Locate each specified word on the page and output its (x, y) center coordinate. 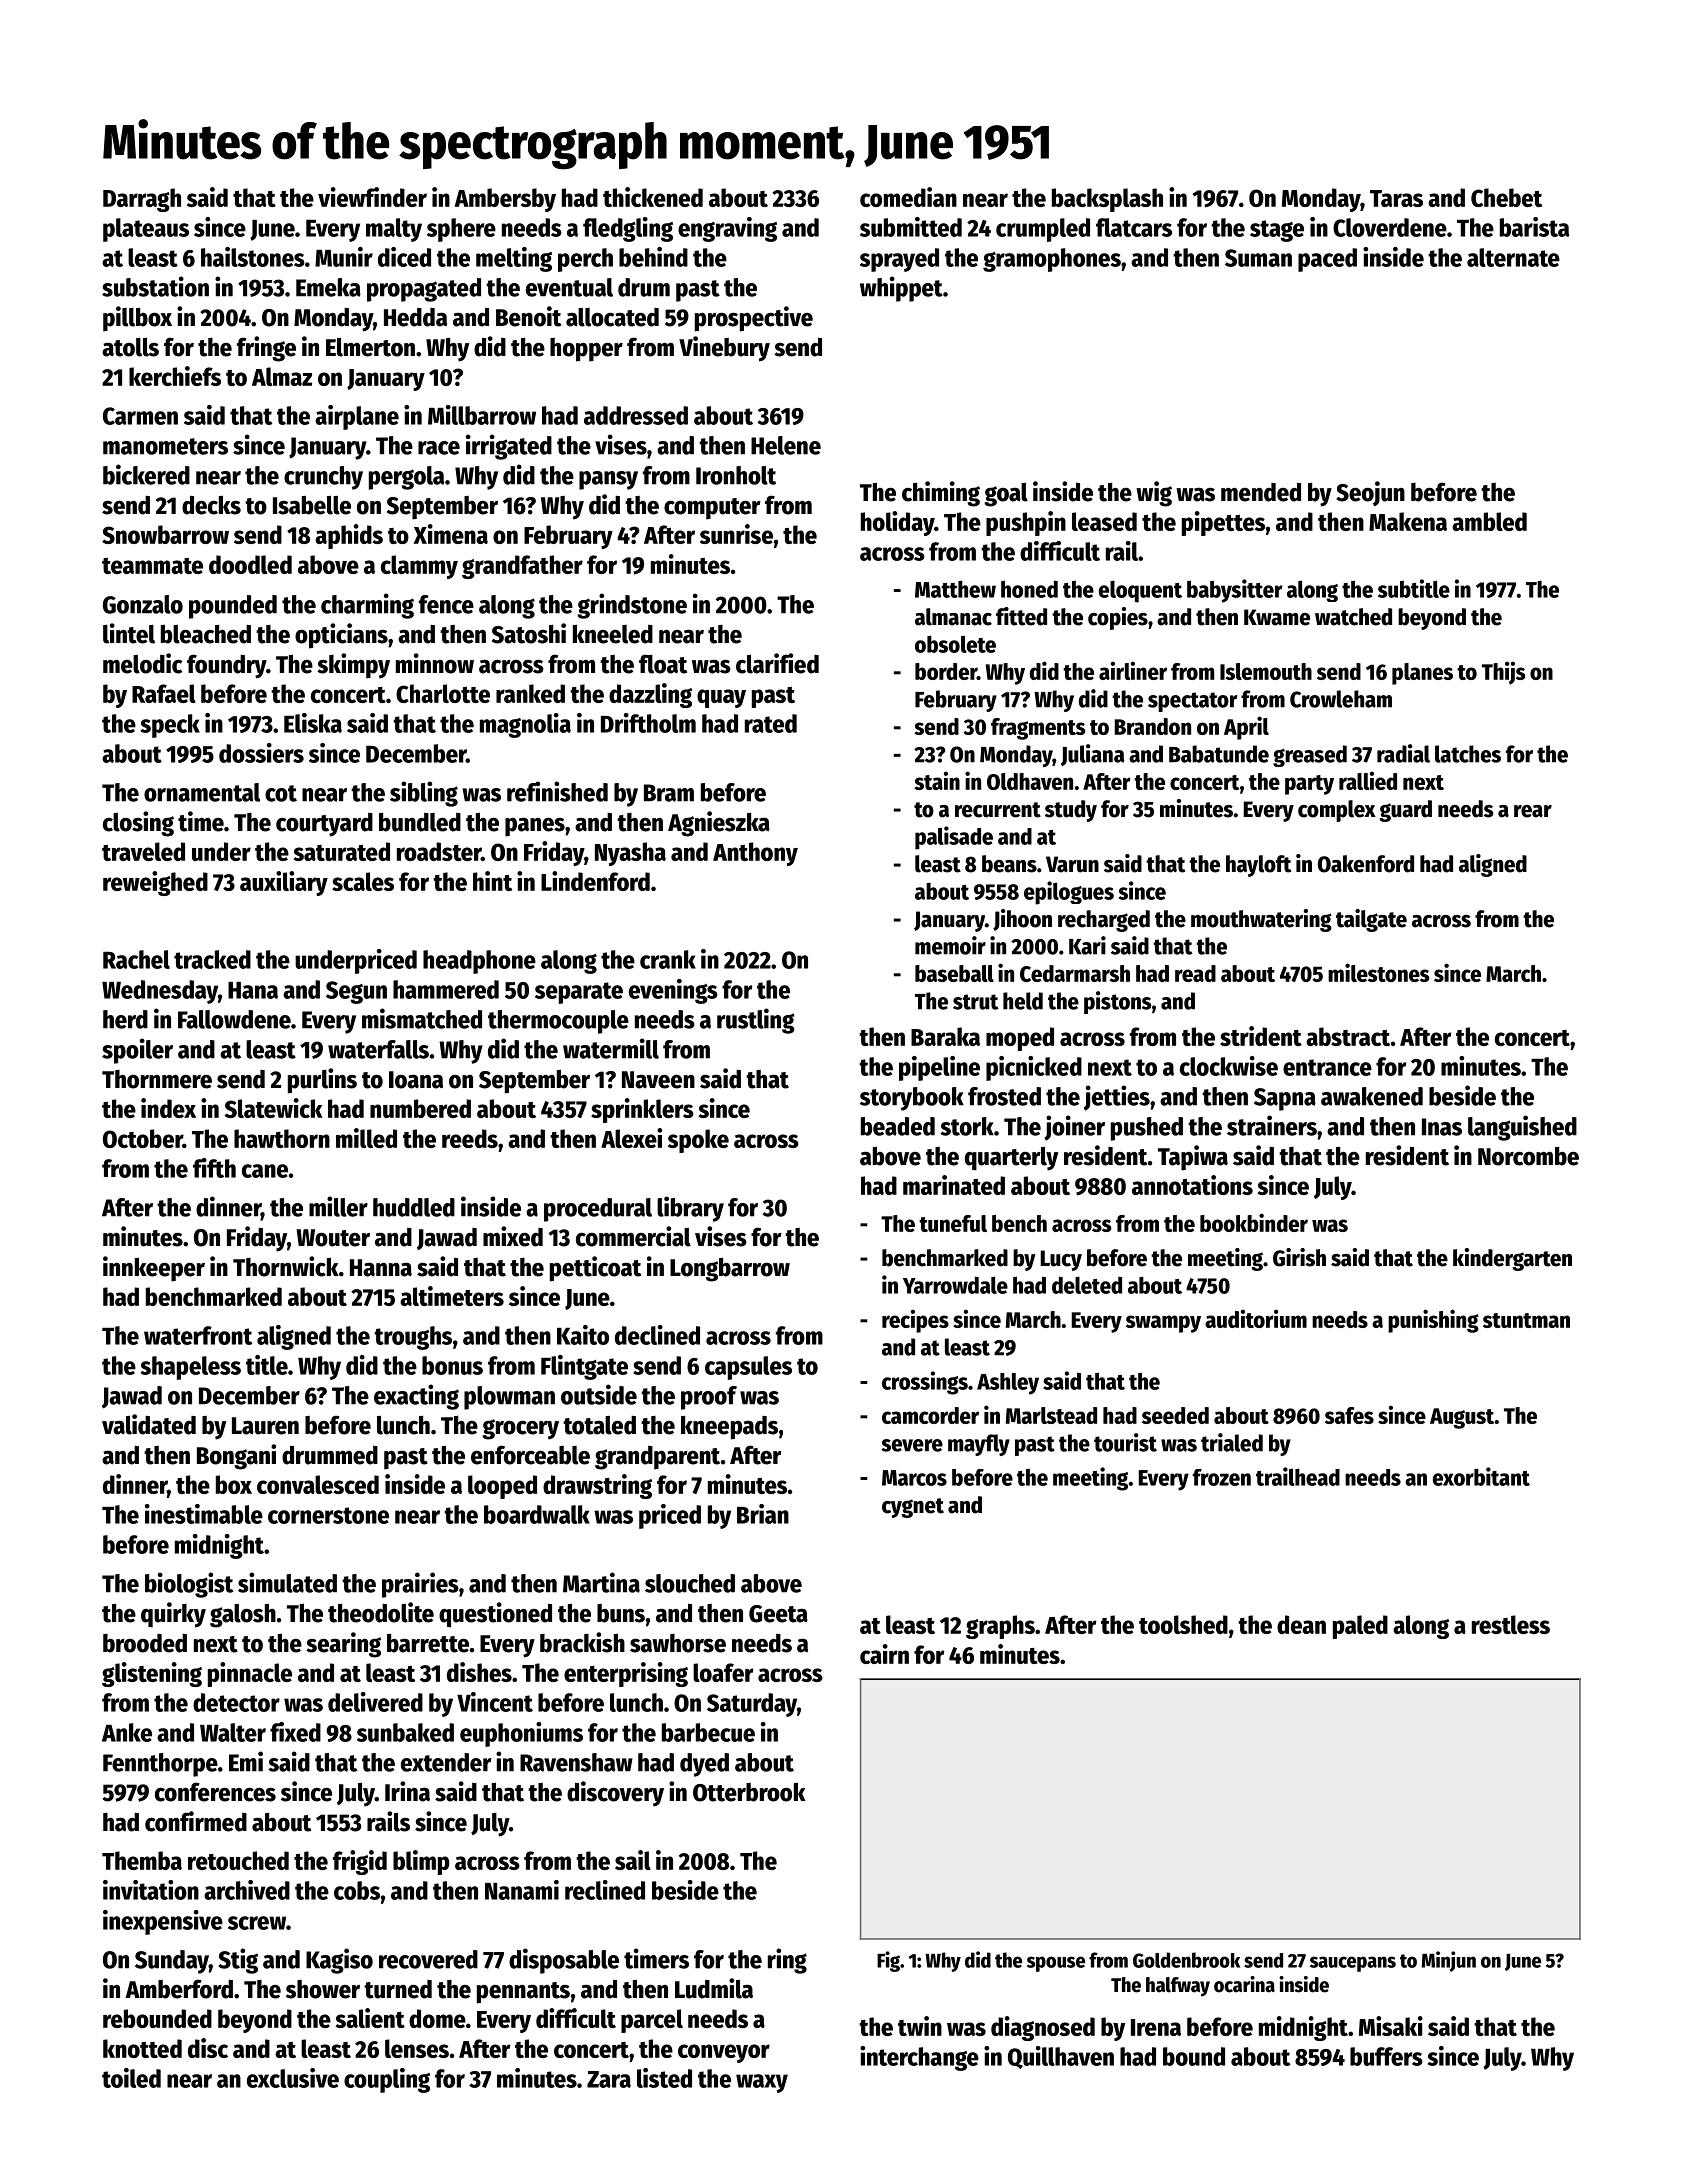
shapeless (191, 1368)
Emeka (328, 287)
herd (125, 1019)
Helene (786, 445)
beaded (898, 1126)
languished (1522, 1128)
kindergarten (1512, 1259)
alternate (1513, 257)
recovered (428, 1959)
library (690, 1209)
